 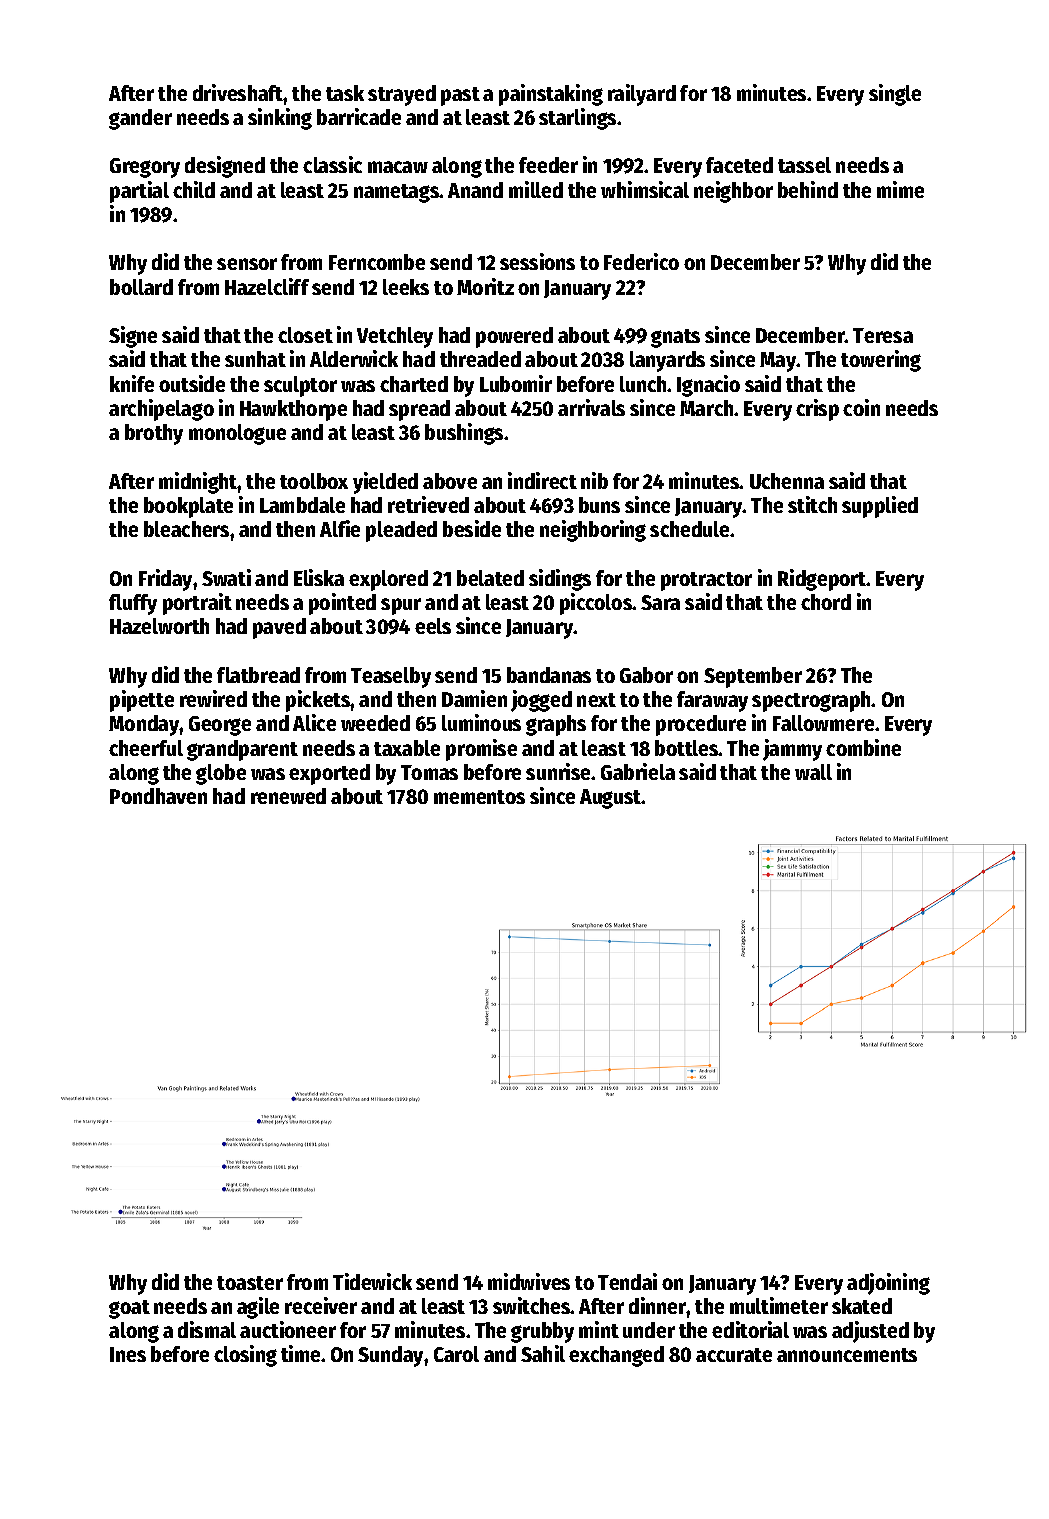 What do you see at coordinates (888, 1284) in the image?
I see `adjoining` at bounding box center [888, 1284].
